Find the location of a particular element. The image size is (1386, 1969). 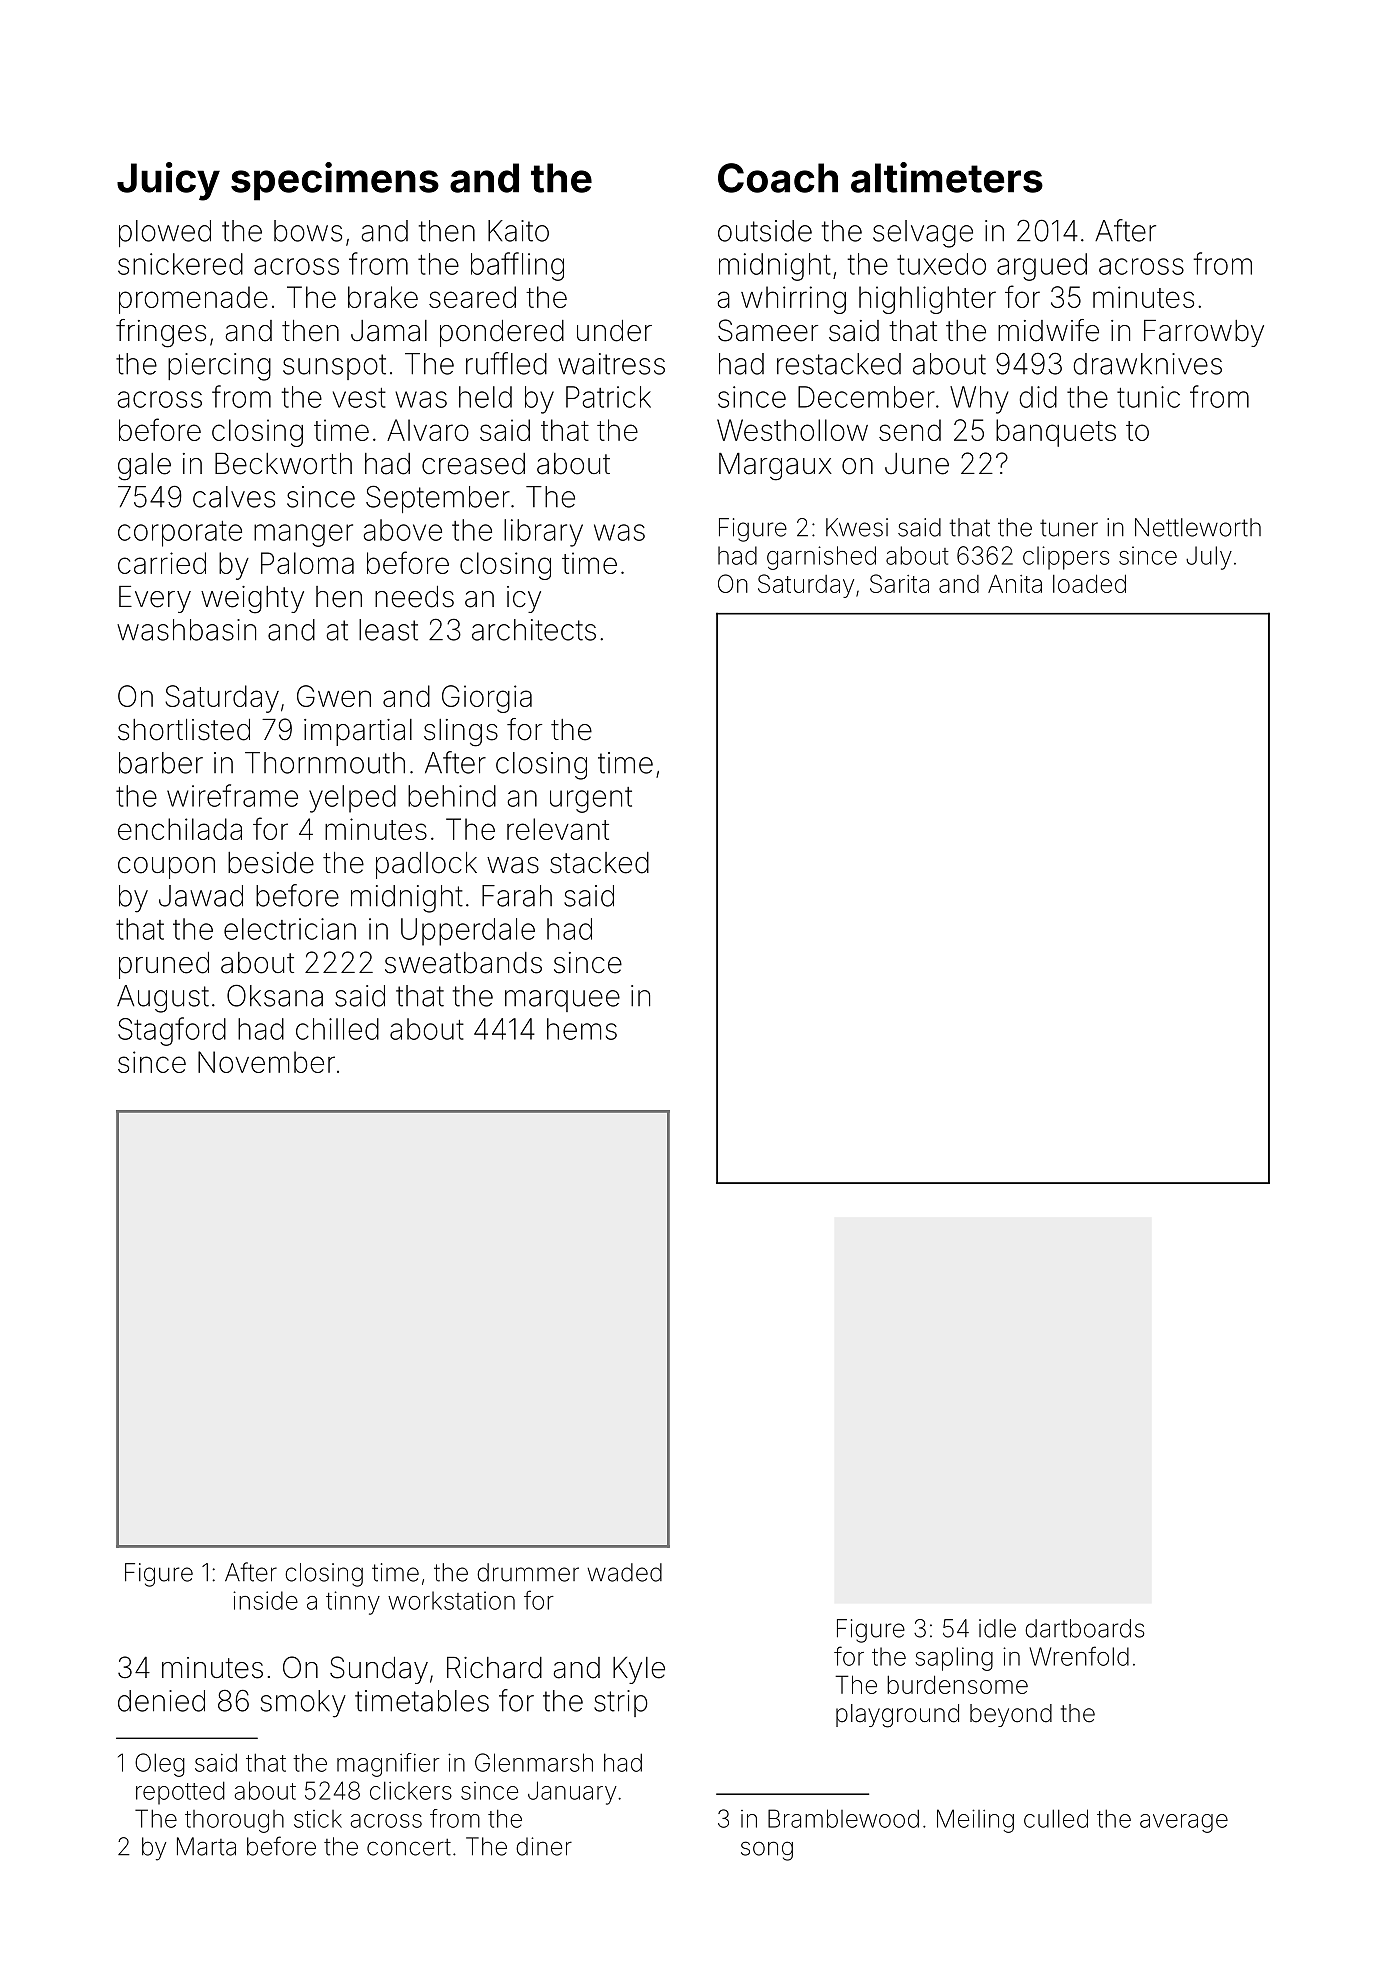

song is located at coordinates (767, 1851).
